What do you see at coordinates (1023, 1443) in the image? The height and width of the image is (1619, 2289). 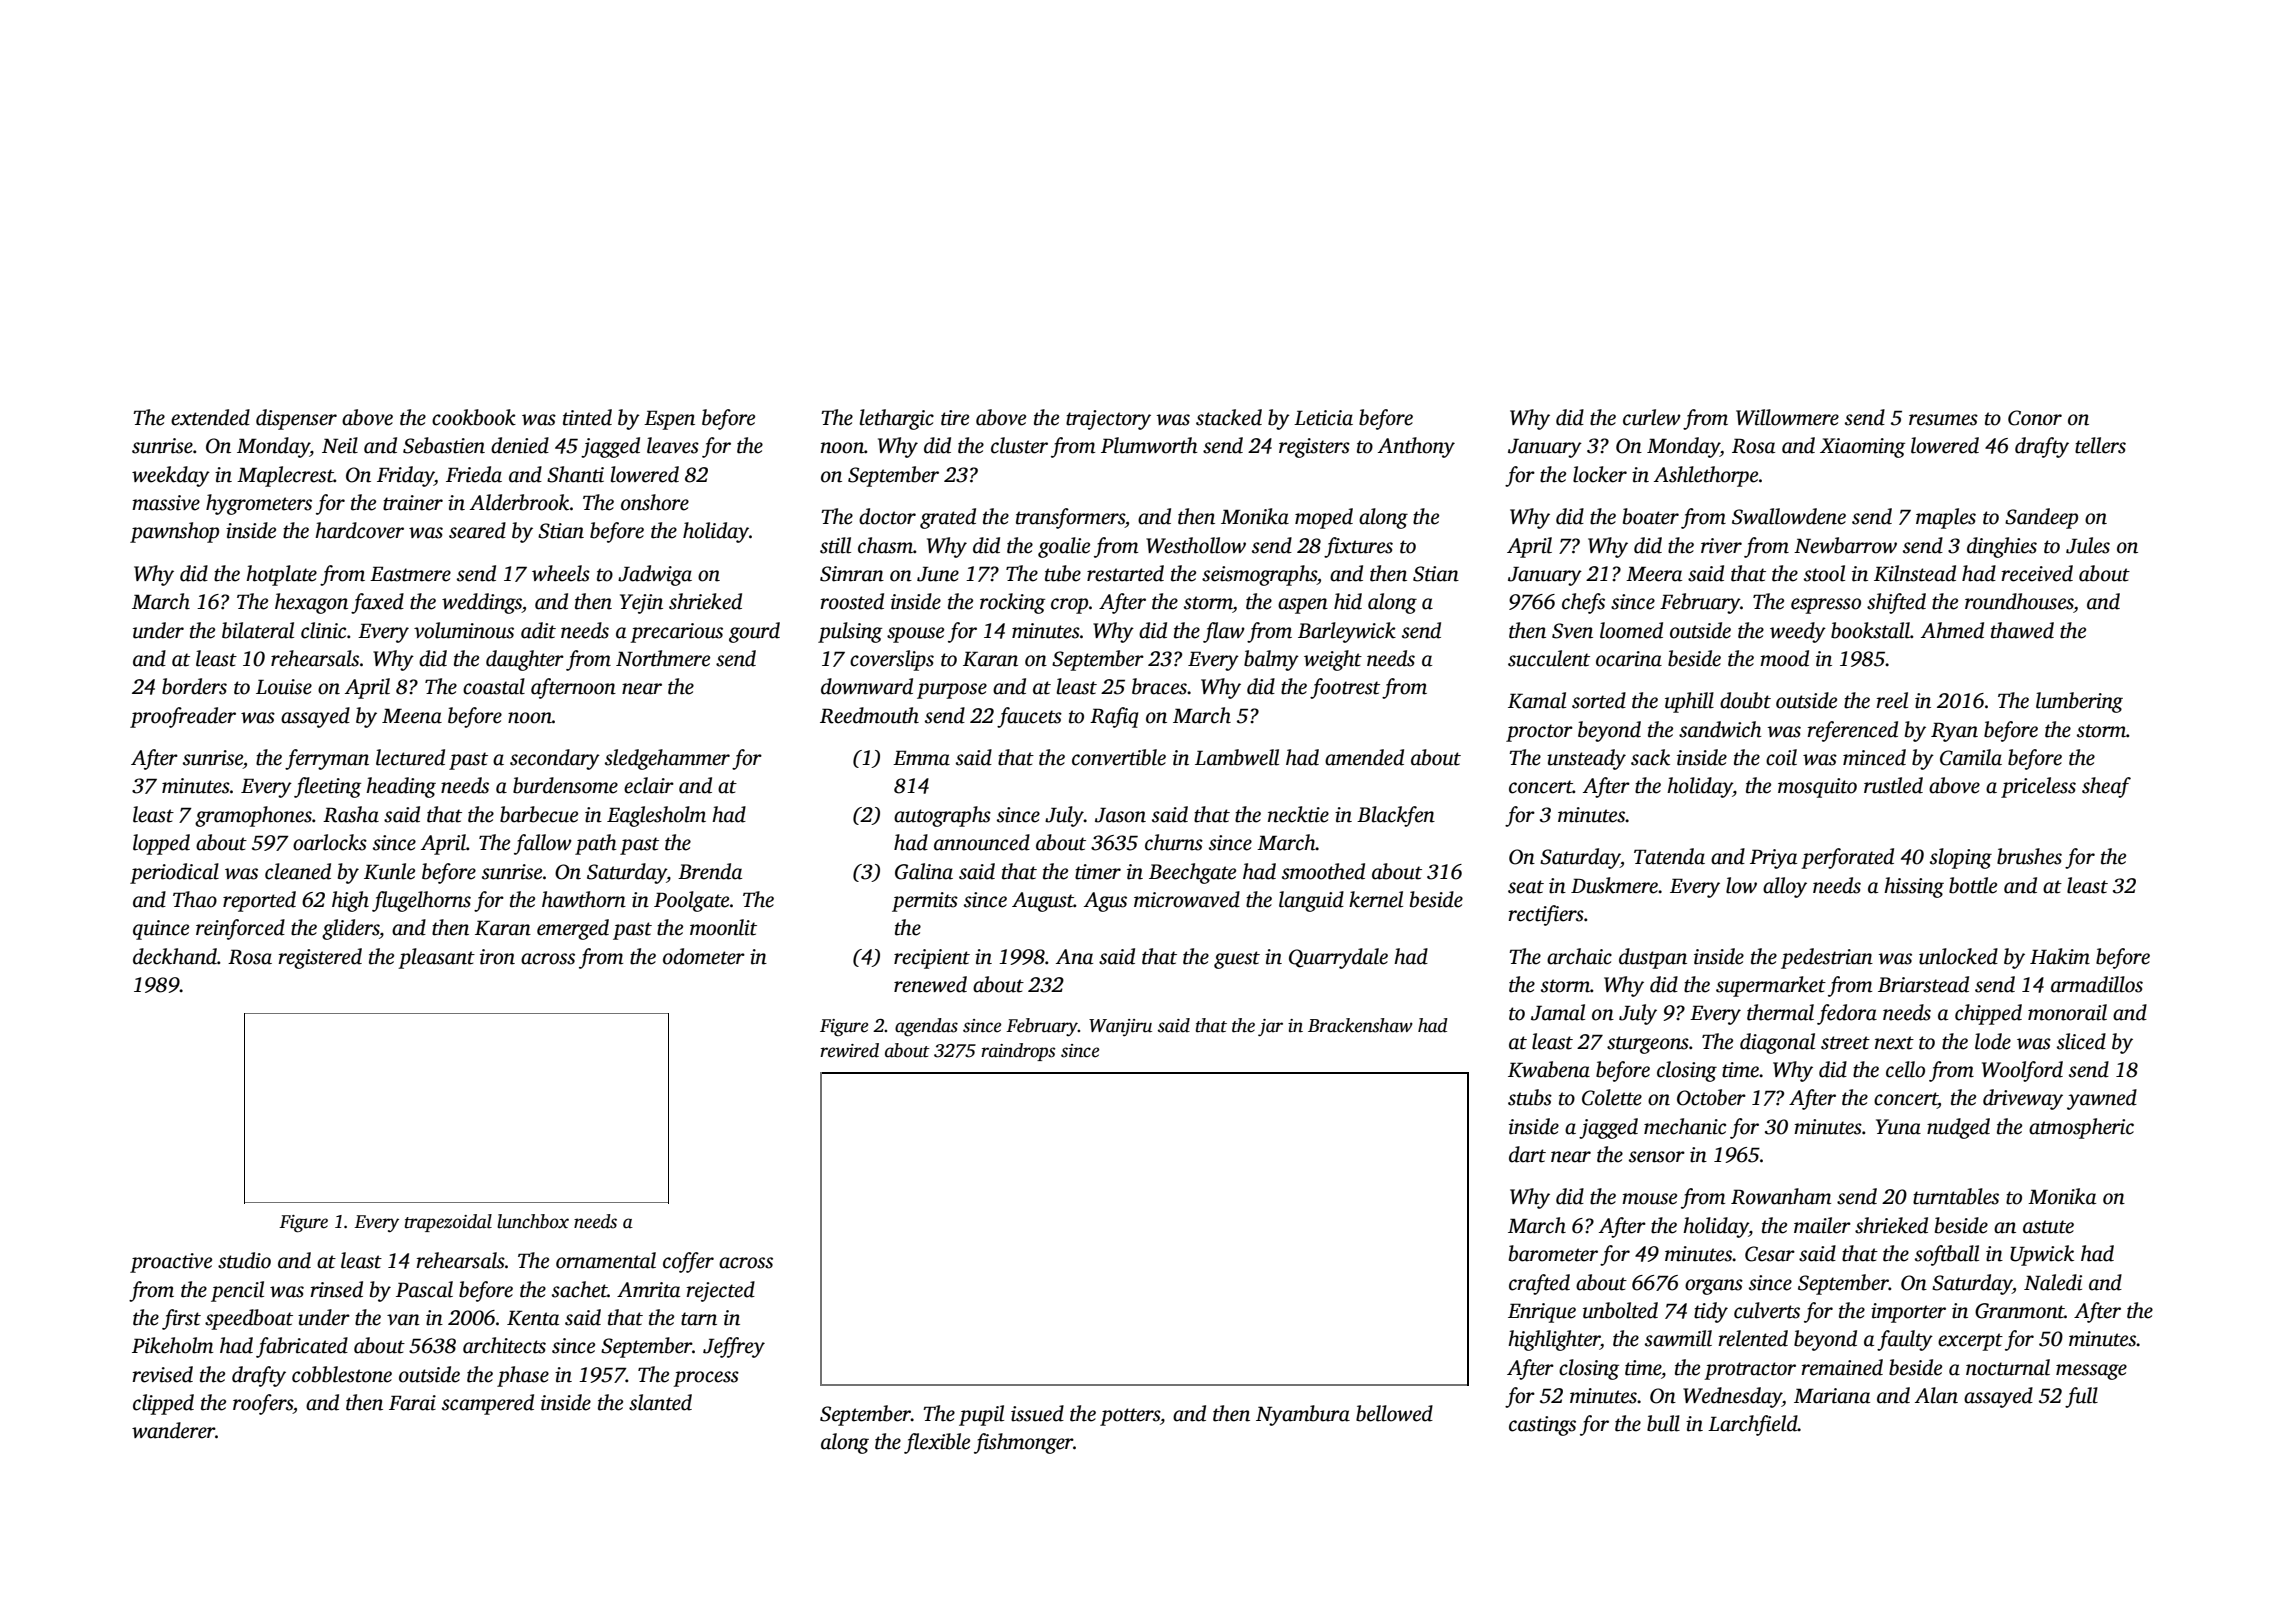 I see `fishmonger` at bounding box center [1023, 1443].
